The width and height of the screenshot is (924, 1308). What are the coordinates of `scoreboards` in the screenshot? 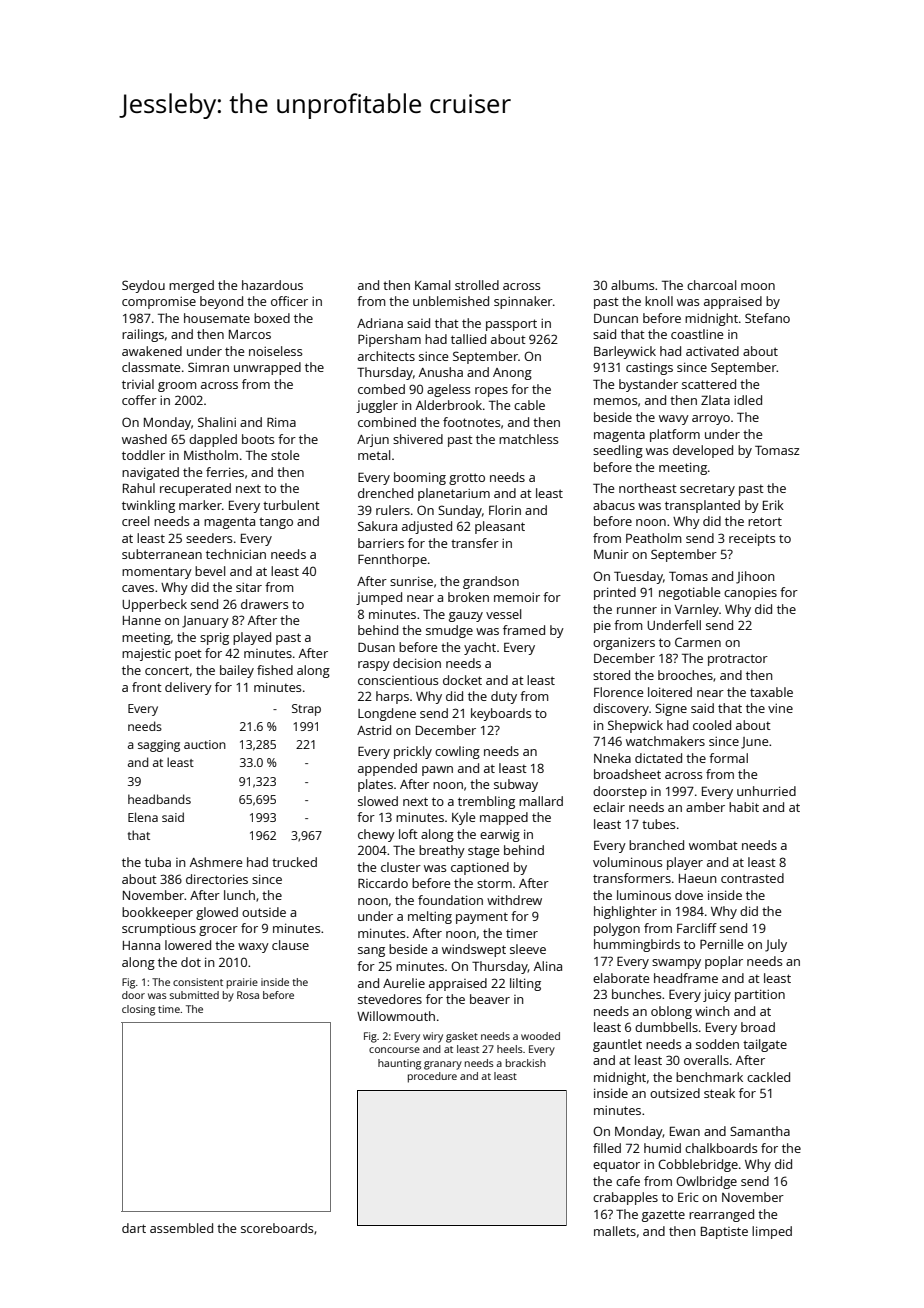 It's located at (277, 1228).
